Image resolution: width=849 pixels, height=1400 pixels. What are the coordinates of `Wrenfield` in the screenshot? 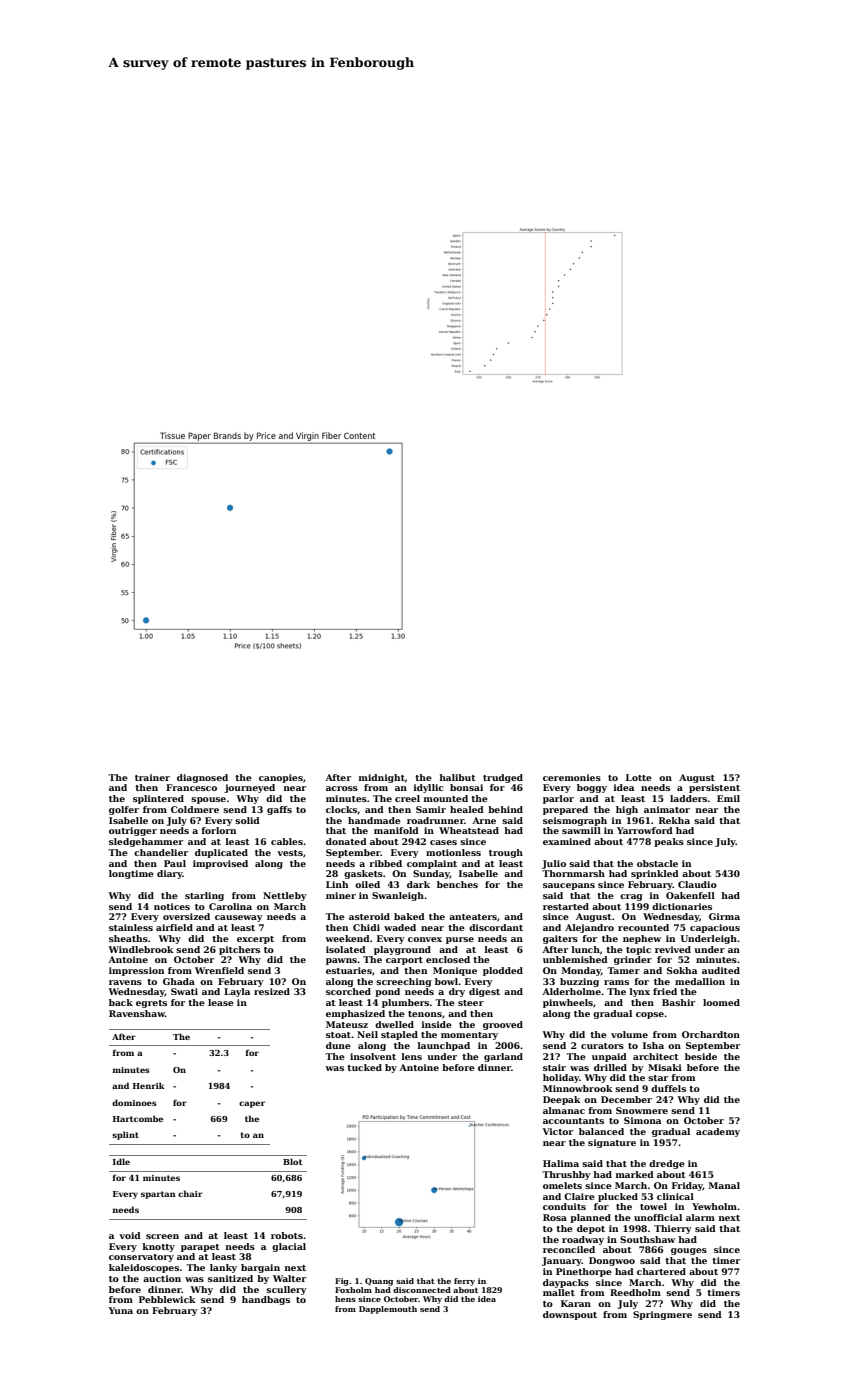 It's located at (219, 970).
